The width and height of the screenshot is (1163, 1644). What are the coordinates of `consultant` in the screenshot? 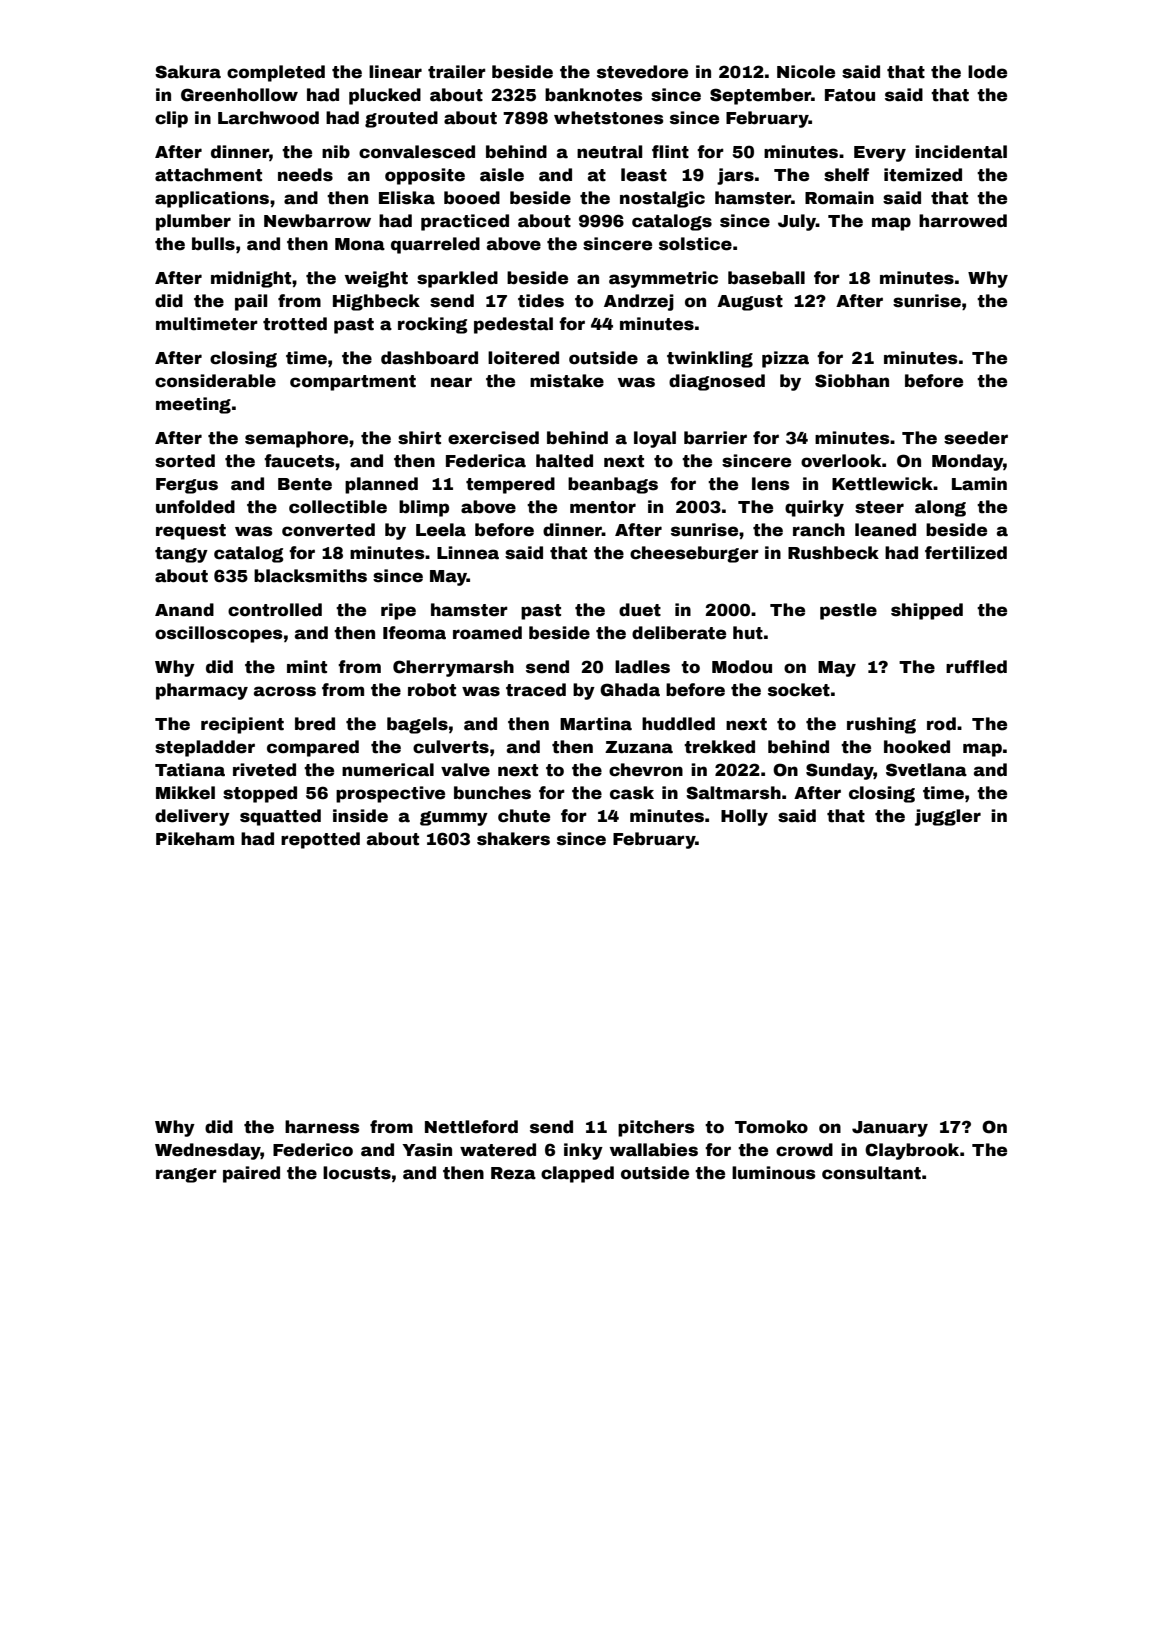 It's located at (871, 1173).
